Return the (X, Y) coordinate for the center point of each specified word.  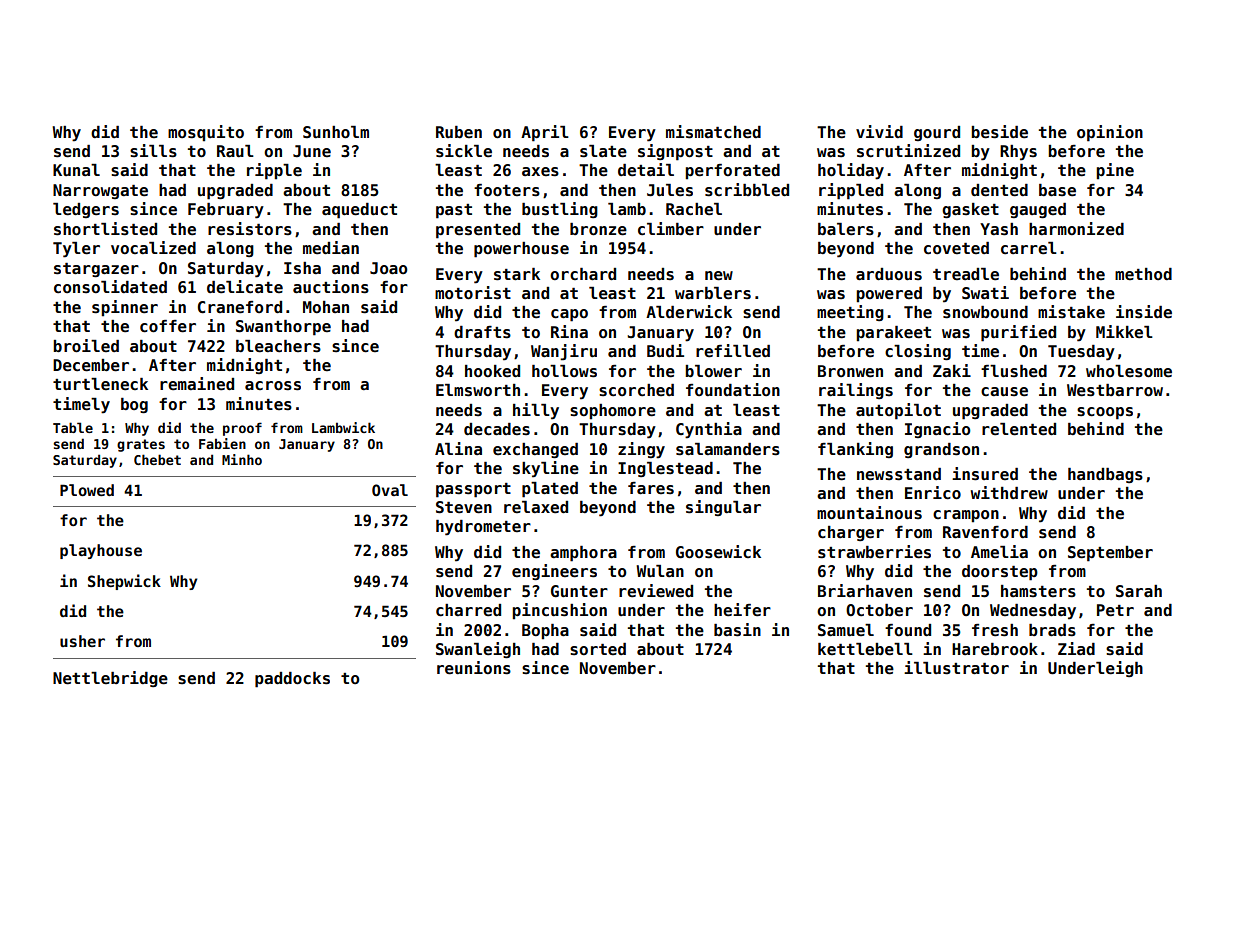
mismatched (713, 132)
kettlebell (865, 649)
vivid (879, 131)
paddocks (292, 680)
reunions (474, 668)
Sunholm (336, 132)
